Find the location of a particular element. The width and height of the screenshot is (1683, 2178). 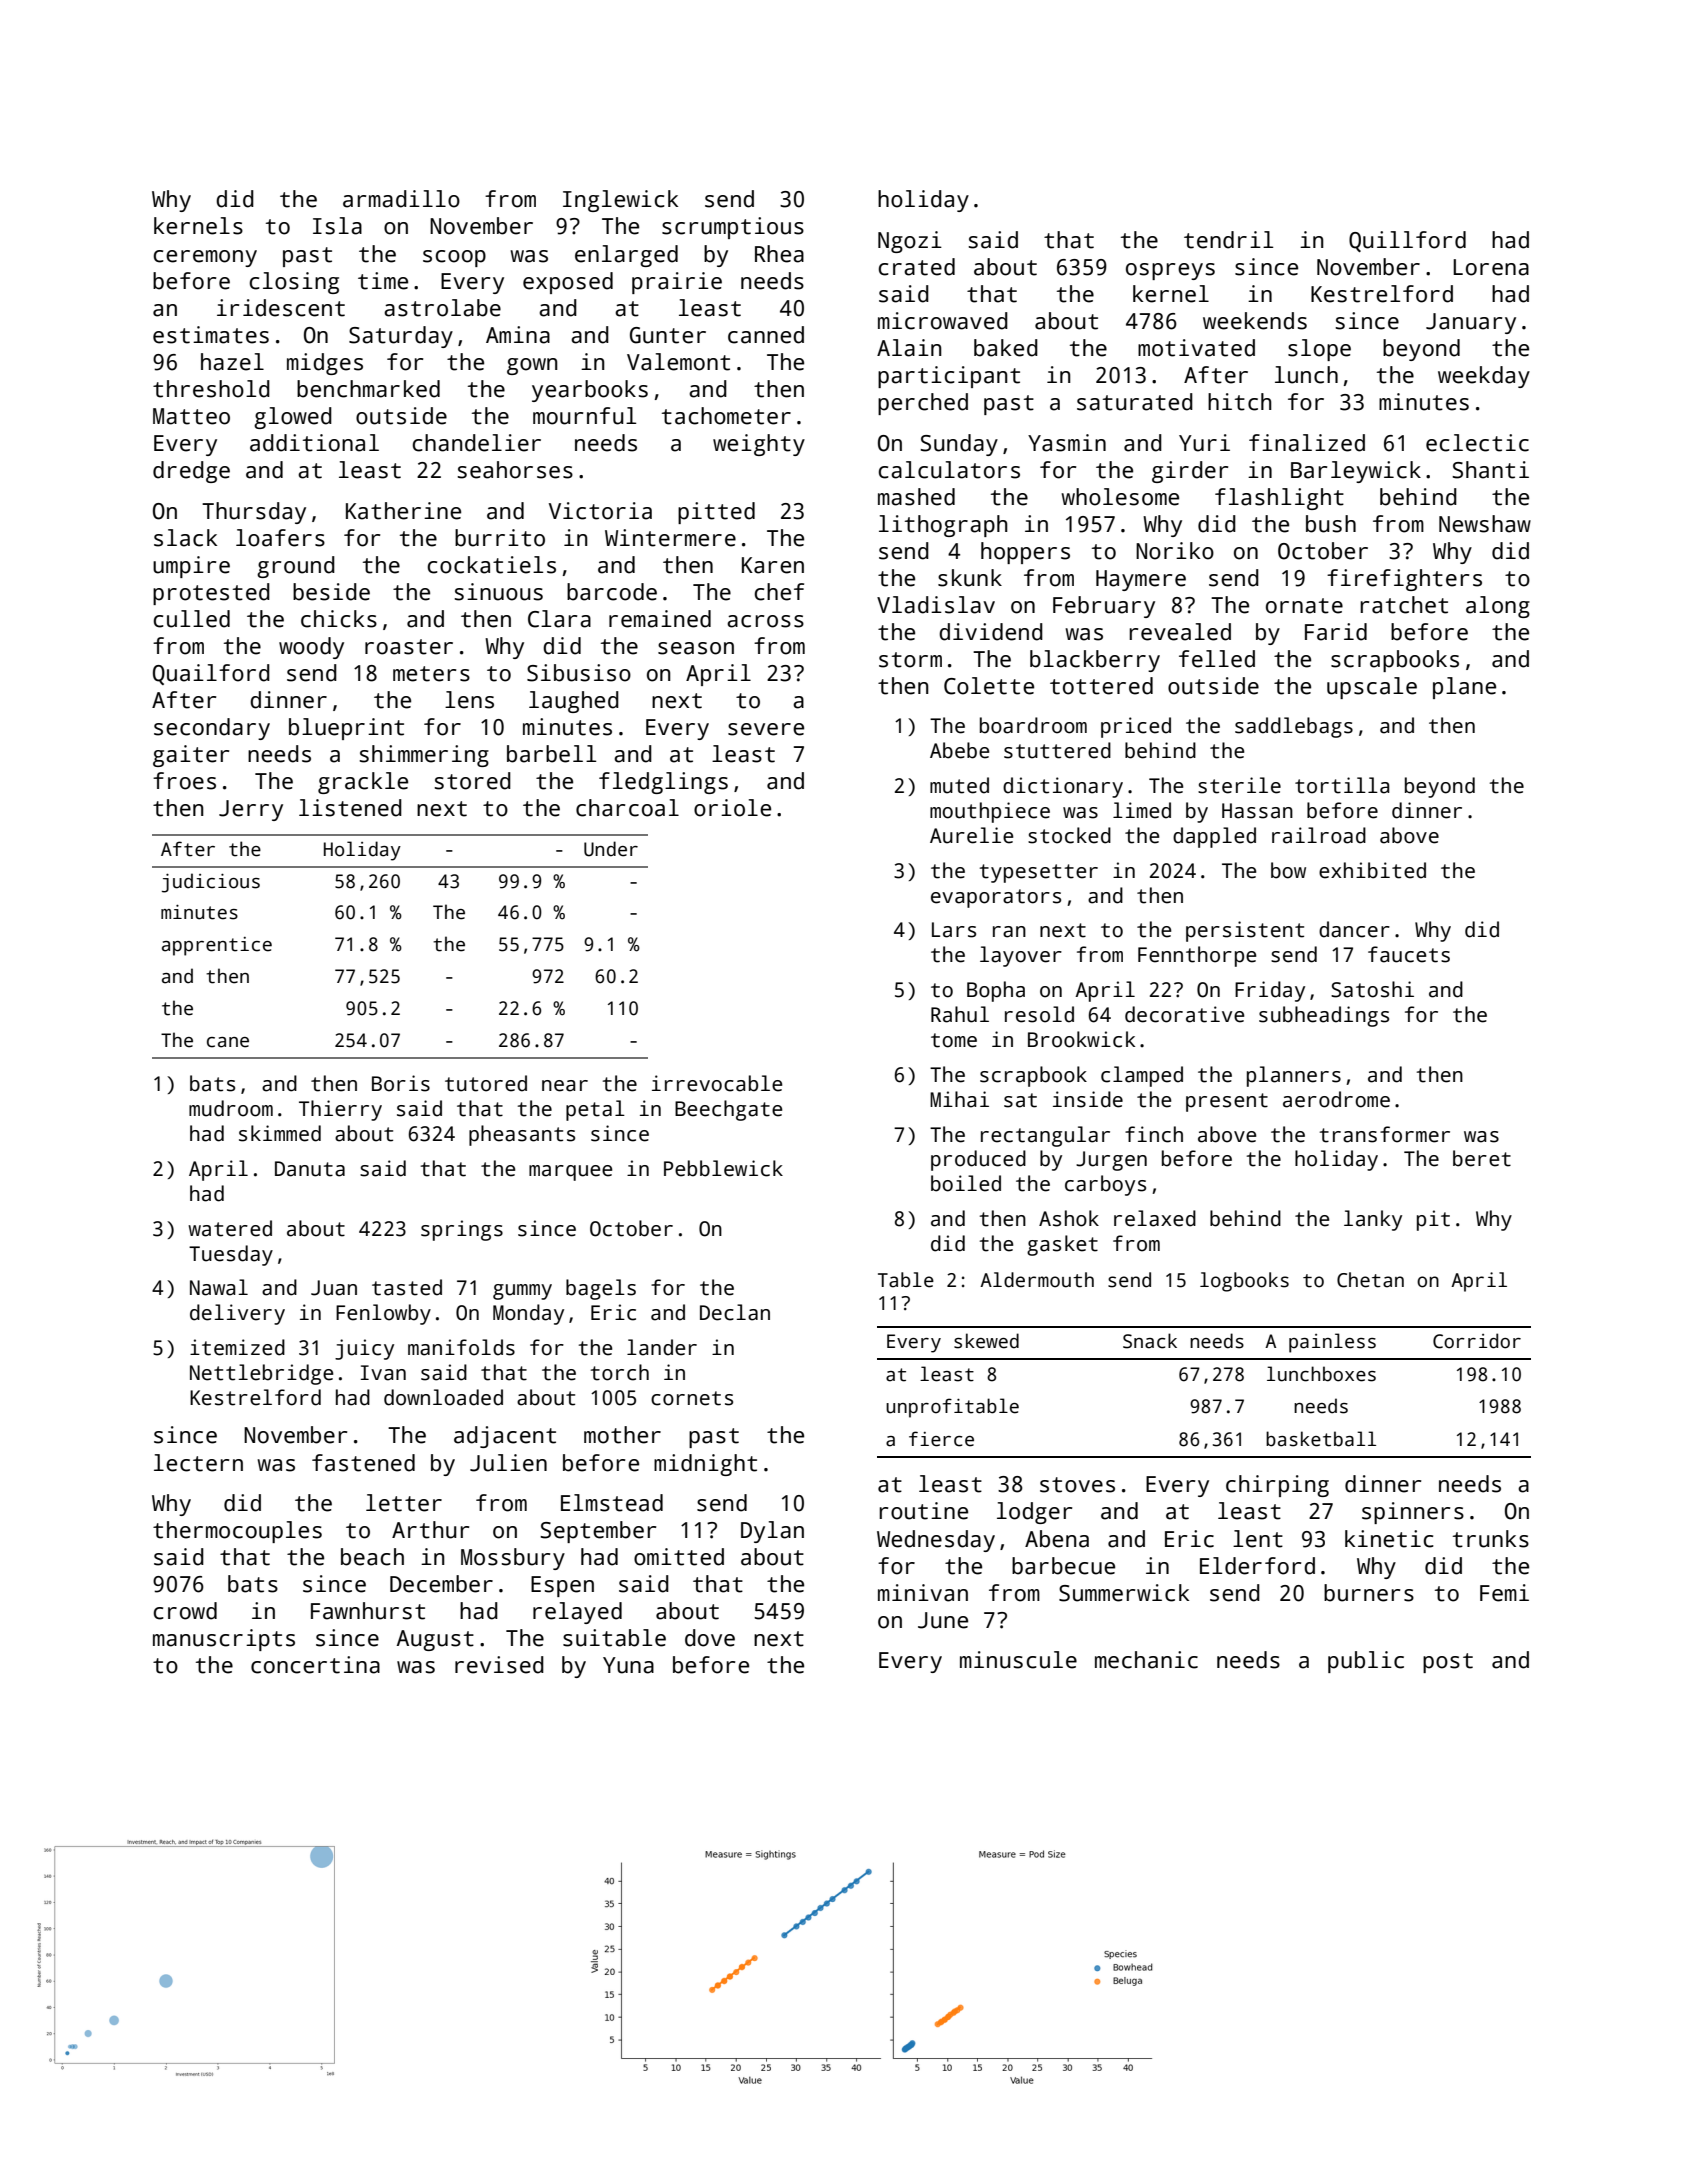

faucets is located at coordinates (1409, 954).
